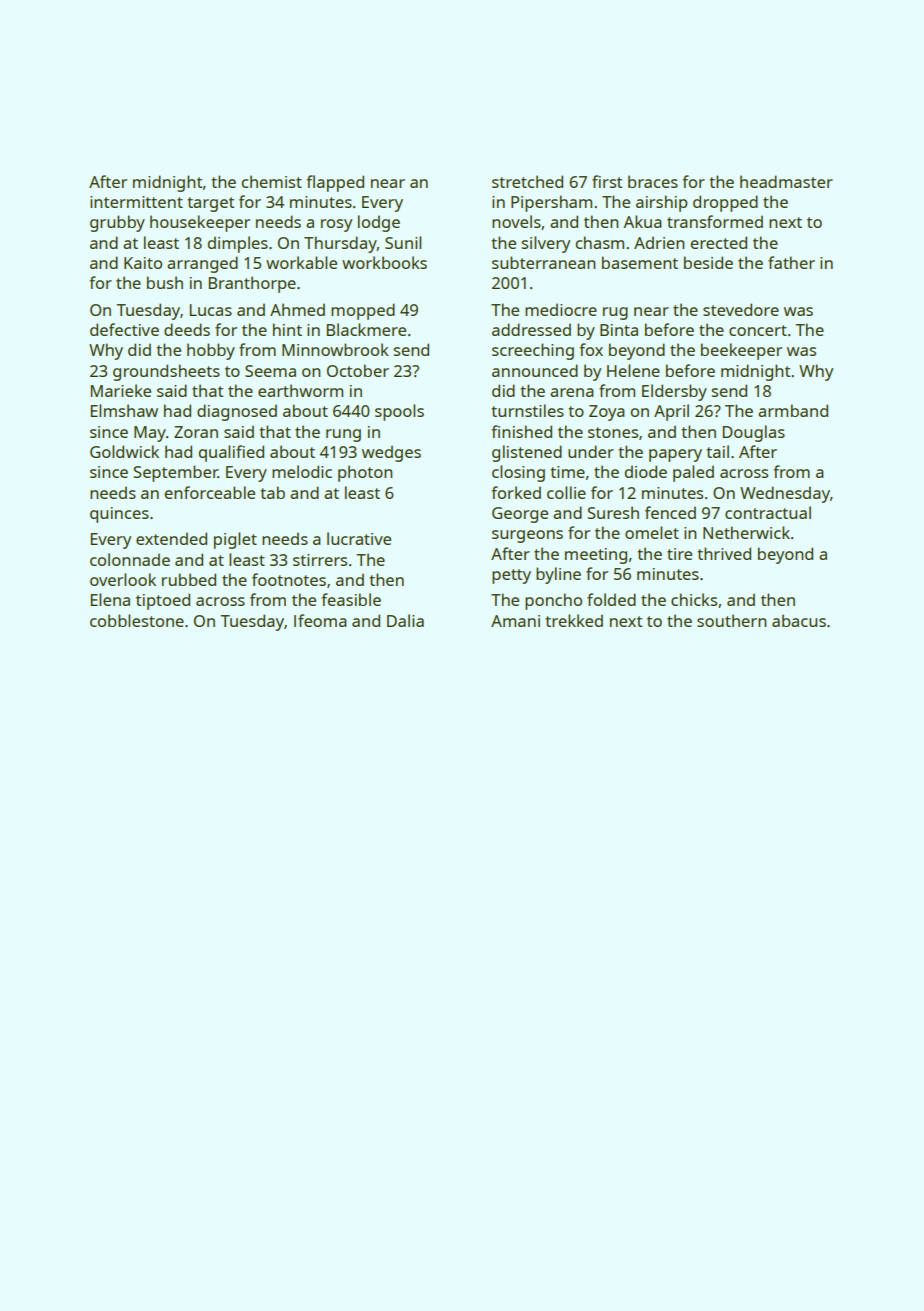 Image resolution: width=924 pixels, height=1311 pixels. What do you see at coordinates (238, 244) in the image?
I see `dimples` at bounding box center [238, 244].
